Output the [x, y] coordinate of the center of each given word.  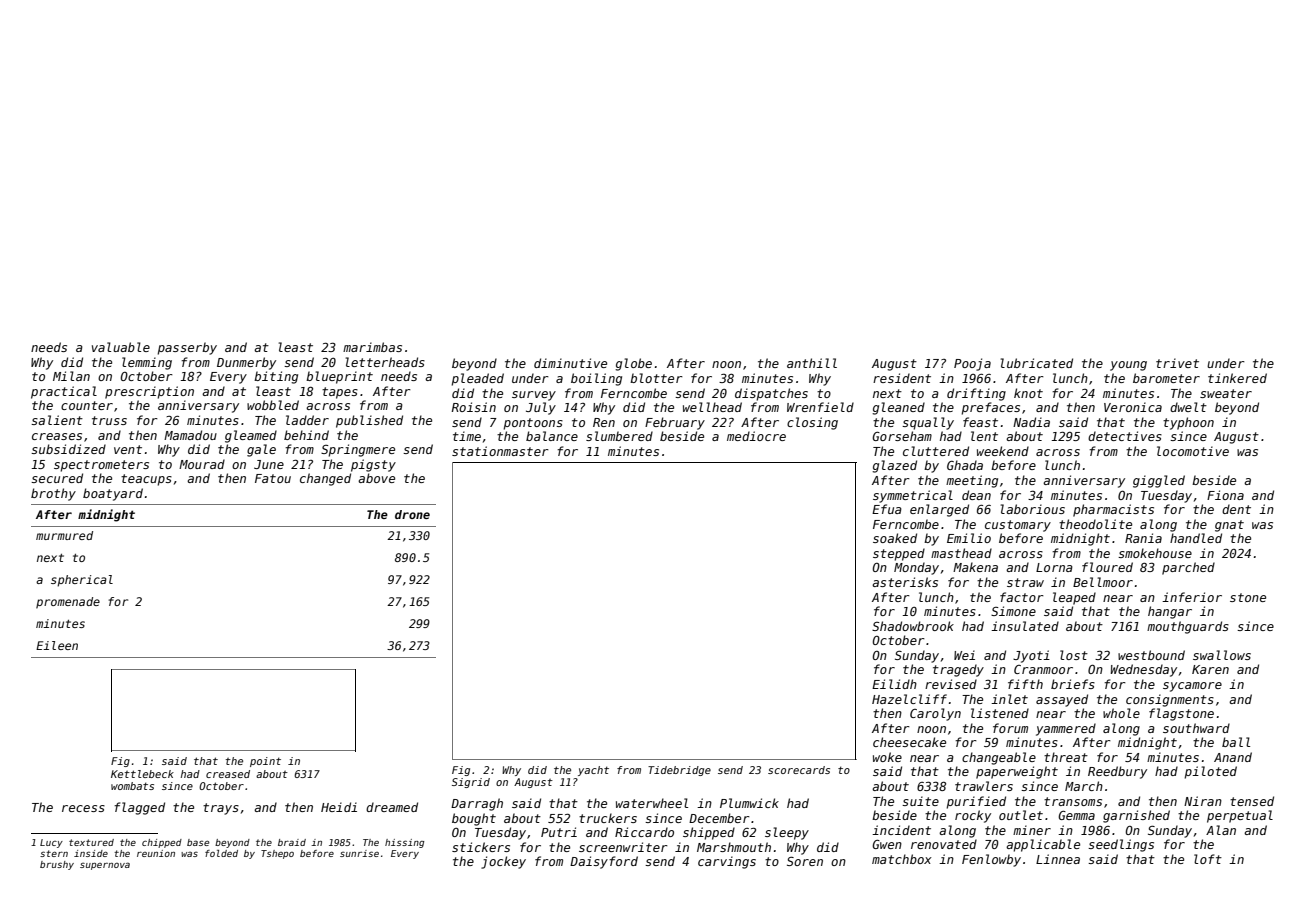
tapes [340, 393]
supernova [105, 866]
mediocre [756, 436]
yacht [593, 771]
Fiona [1225, 495]
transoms [1073, 801]
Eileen [57, 645]
